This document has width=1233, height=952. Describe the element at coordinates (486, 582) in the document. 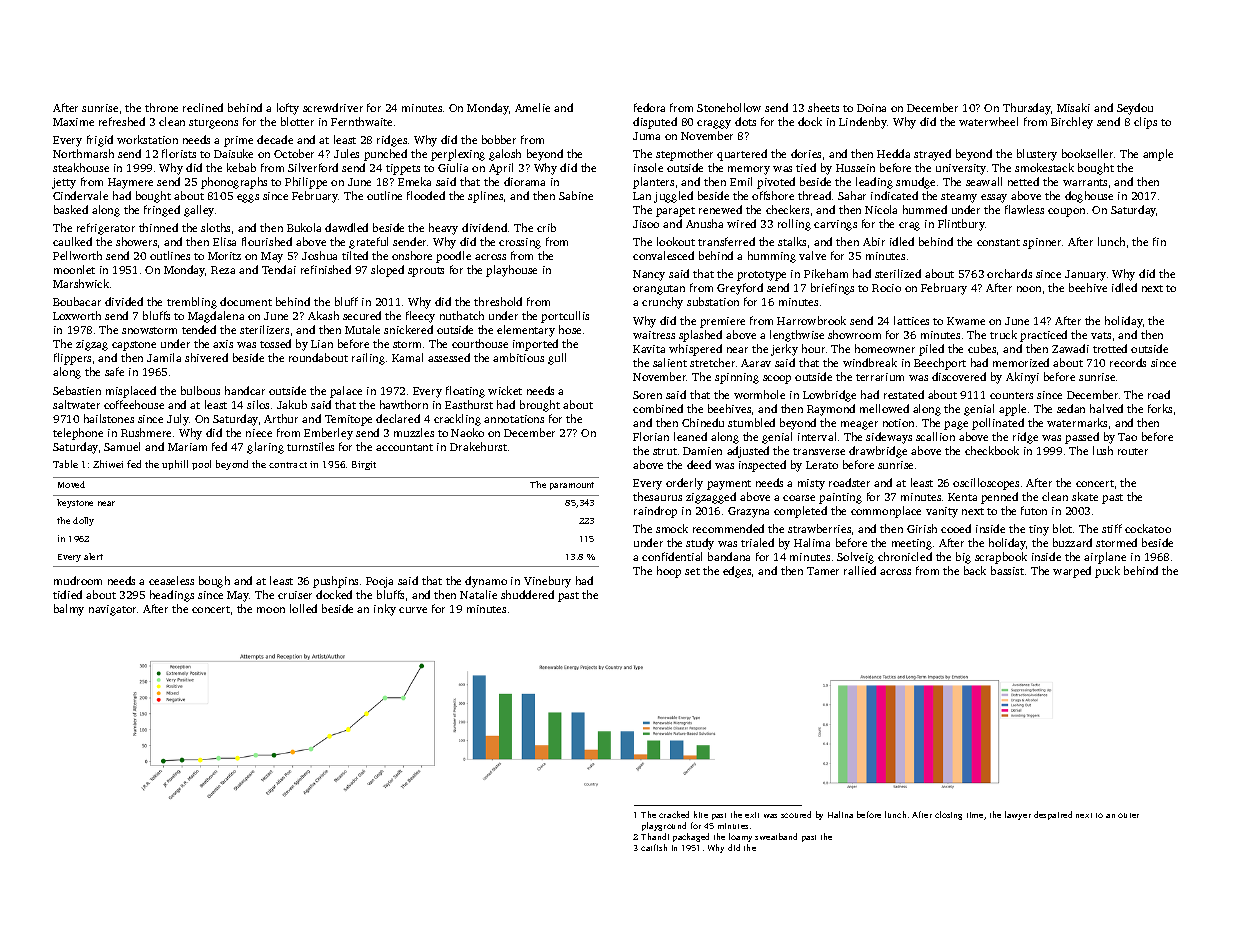

I see `dynamo` at that location.
